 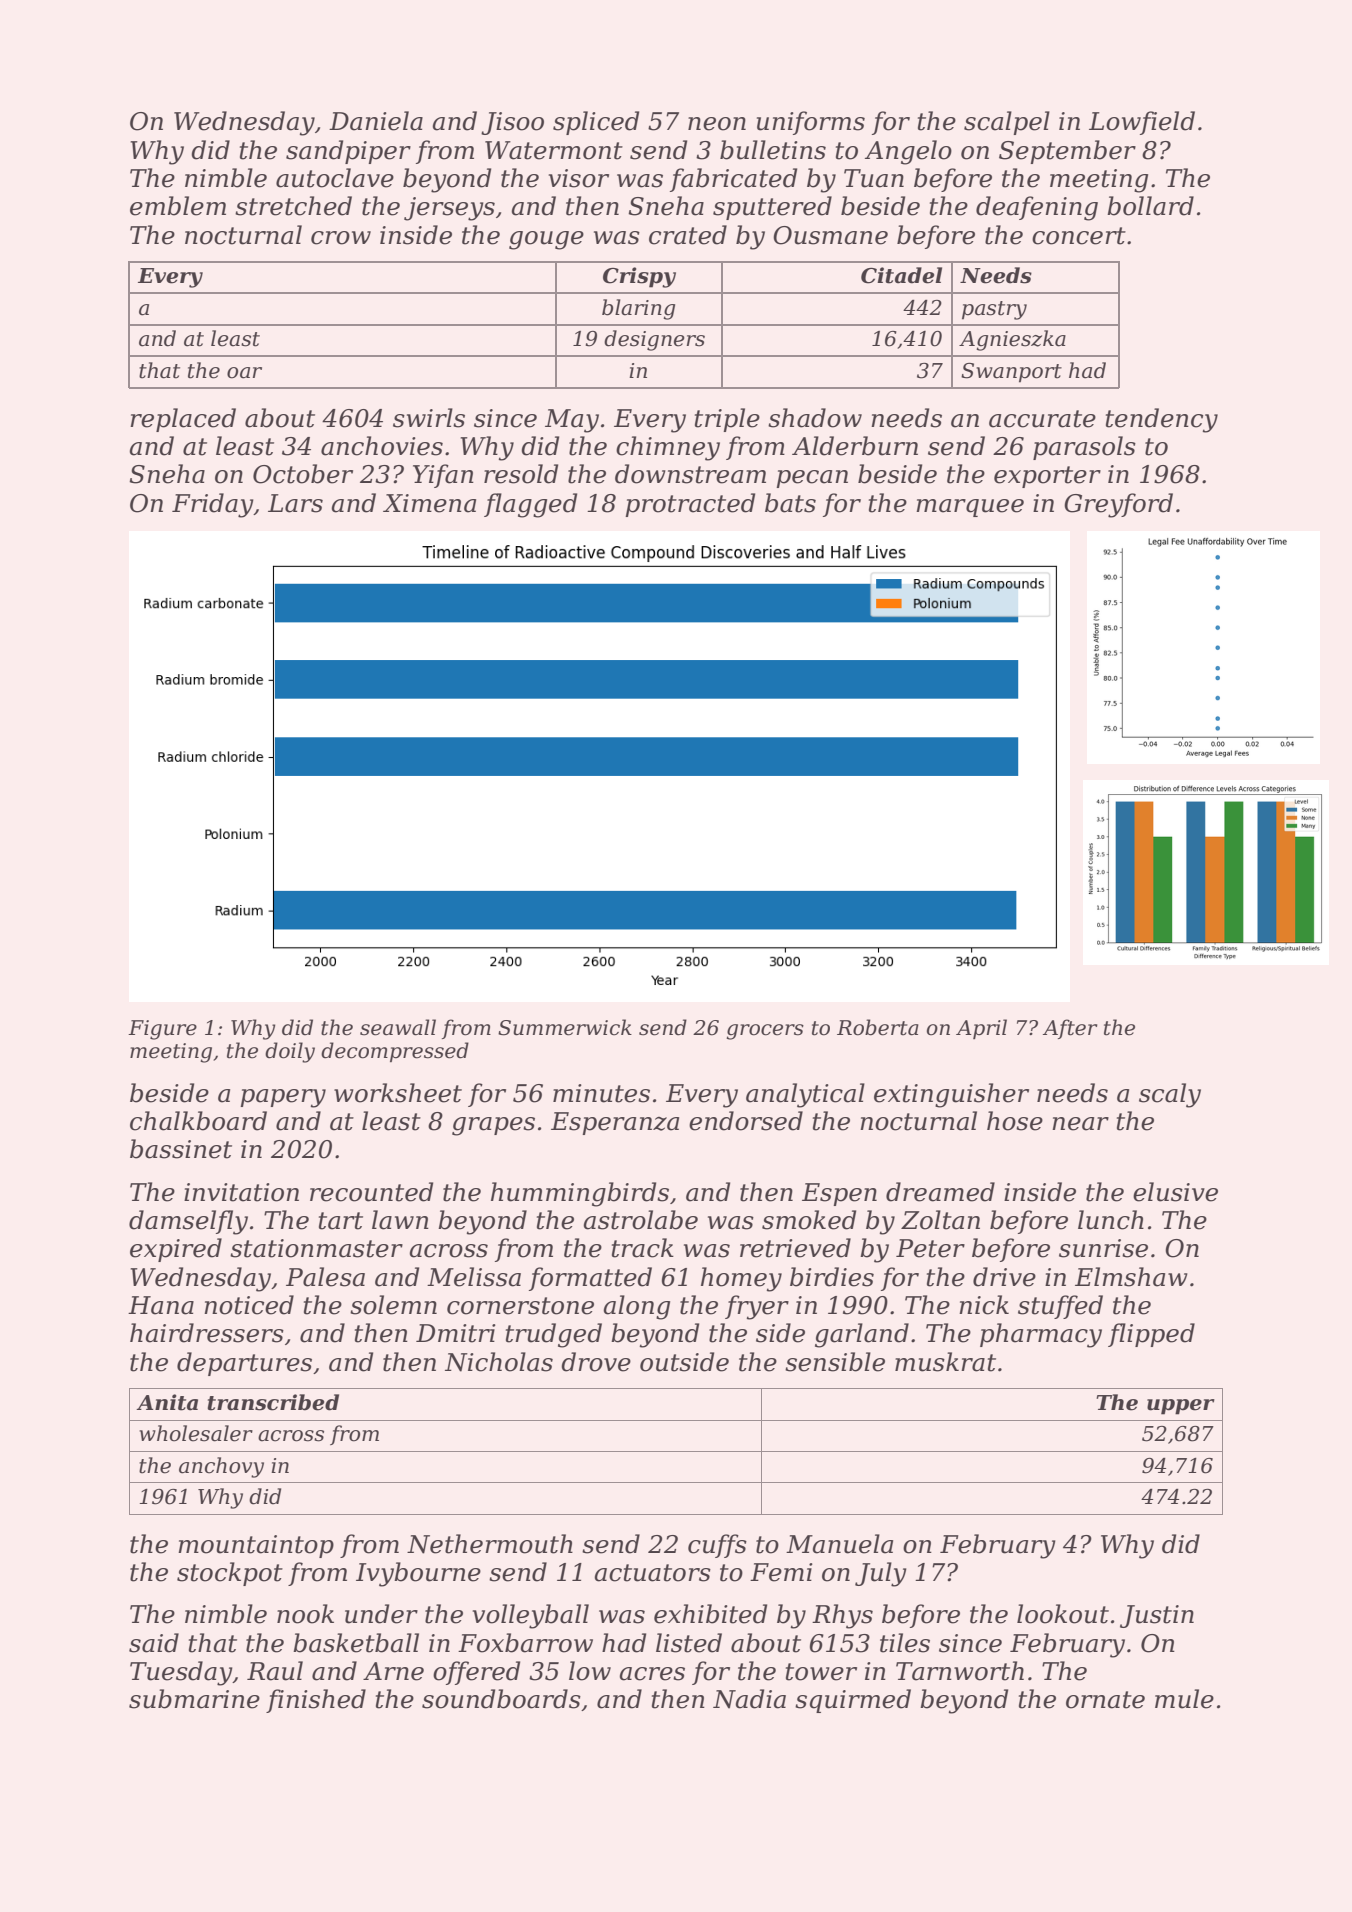 What do you see at coordinates (512, 123) in the screenshot?
I see `Jisoo` at bounding box center [512, 123].
